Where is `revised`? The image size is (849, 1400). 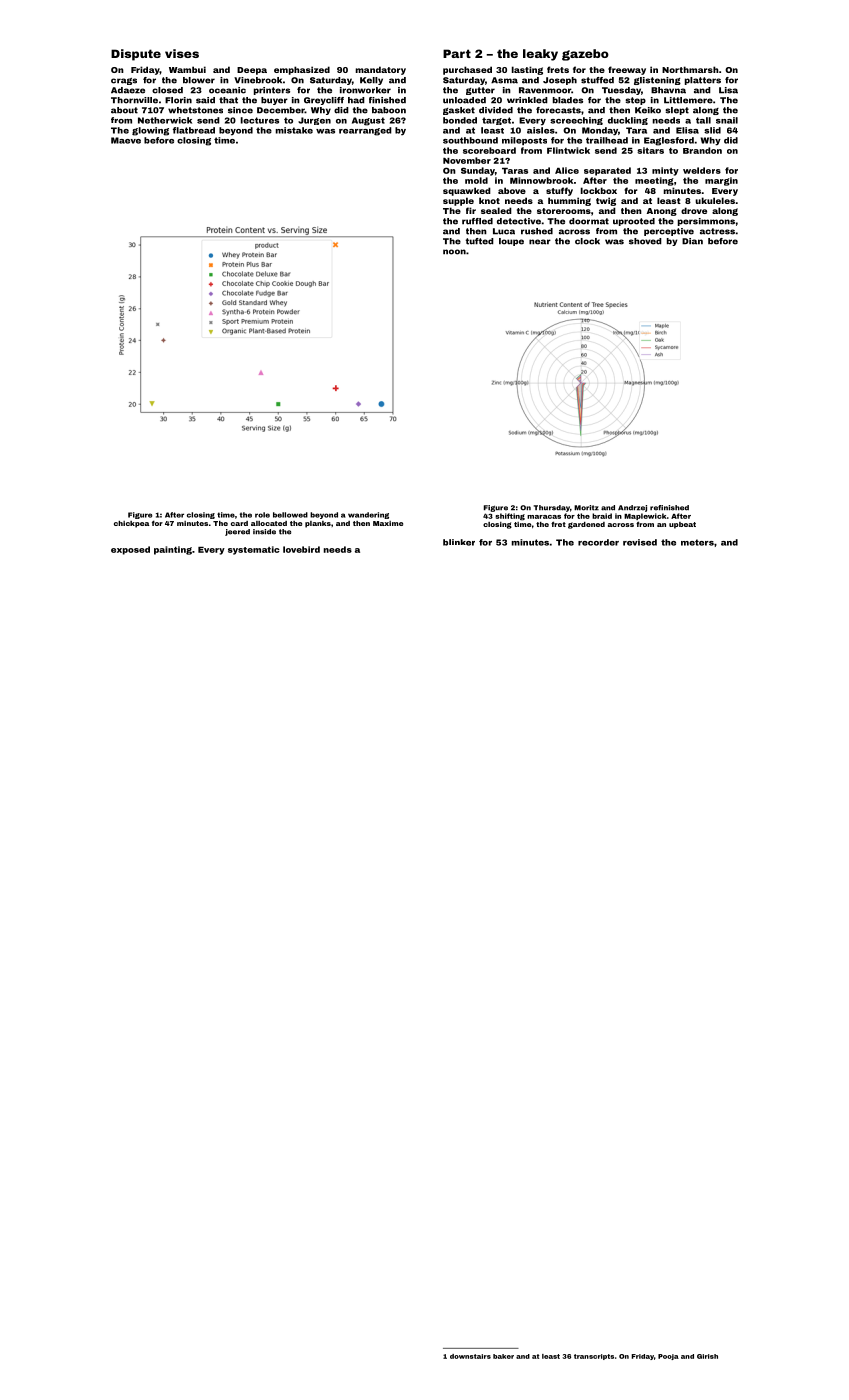 revised is located at coordinates (640, 542).
